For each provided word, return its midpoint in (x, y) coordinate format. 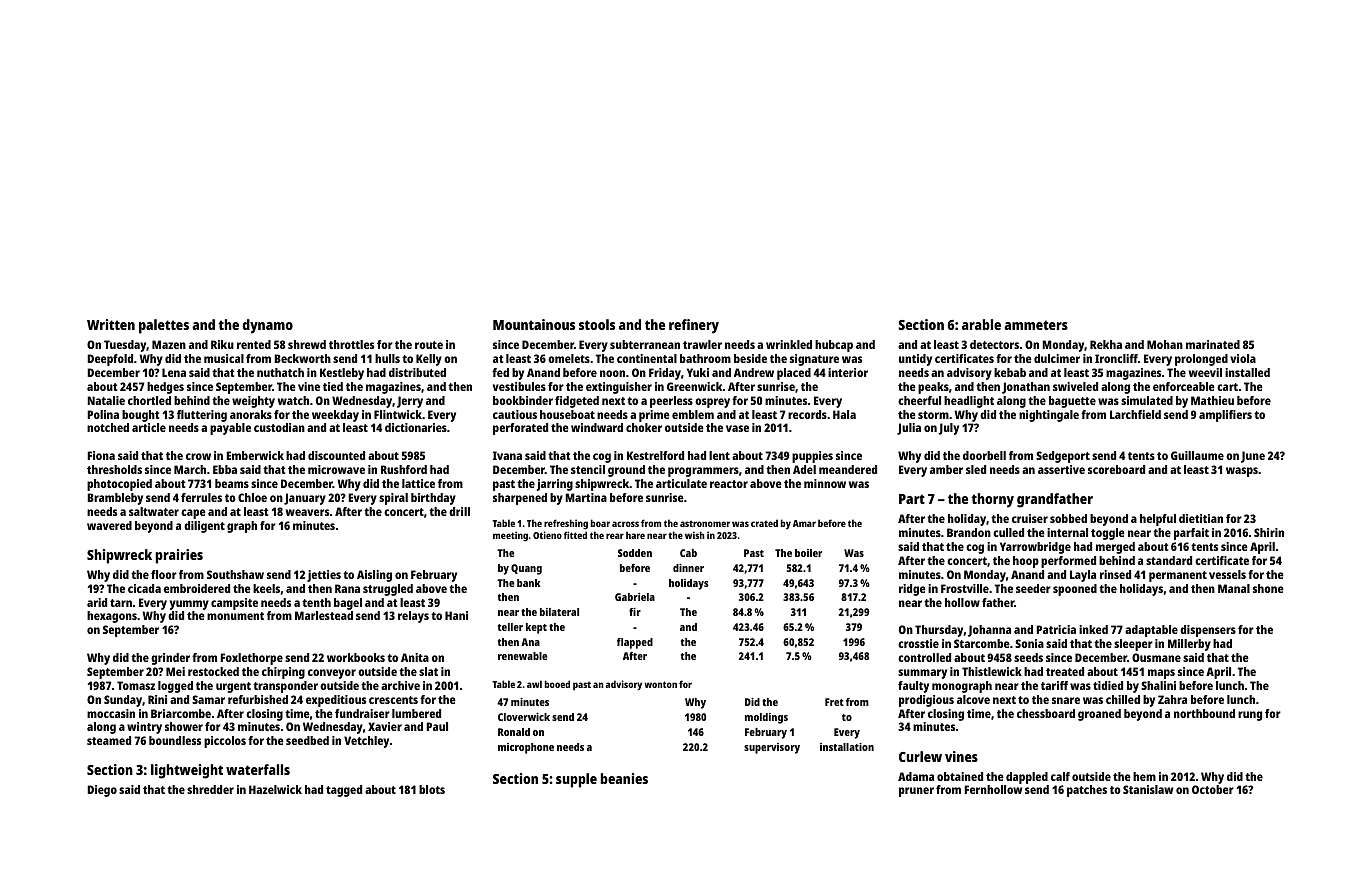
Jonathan (1026, 388)
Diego (102, 791)
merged (1115, 548)
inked (1093, 629)
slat (428, 671)
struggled (388, 590)
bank (529, 583)
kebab (1010, 372)
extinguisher (619, 388)
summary (922, 674)
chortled (149, 400)
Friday (665, 374)
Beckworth (302, 358)
